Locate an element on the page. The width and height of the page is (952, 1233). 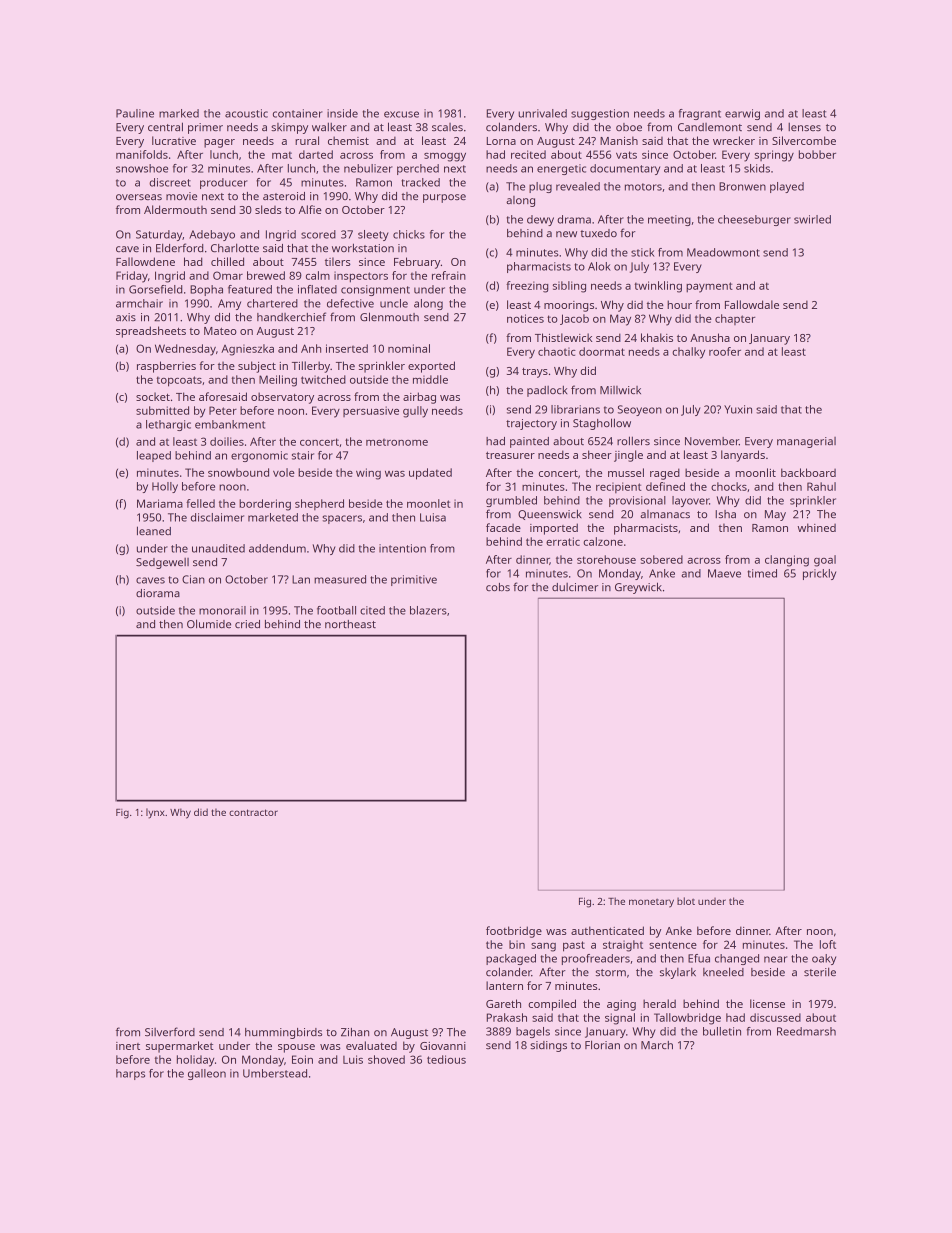
calm is located at coordinates (318, 275).
